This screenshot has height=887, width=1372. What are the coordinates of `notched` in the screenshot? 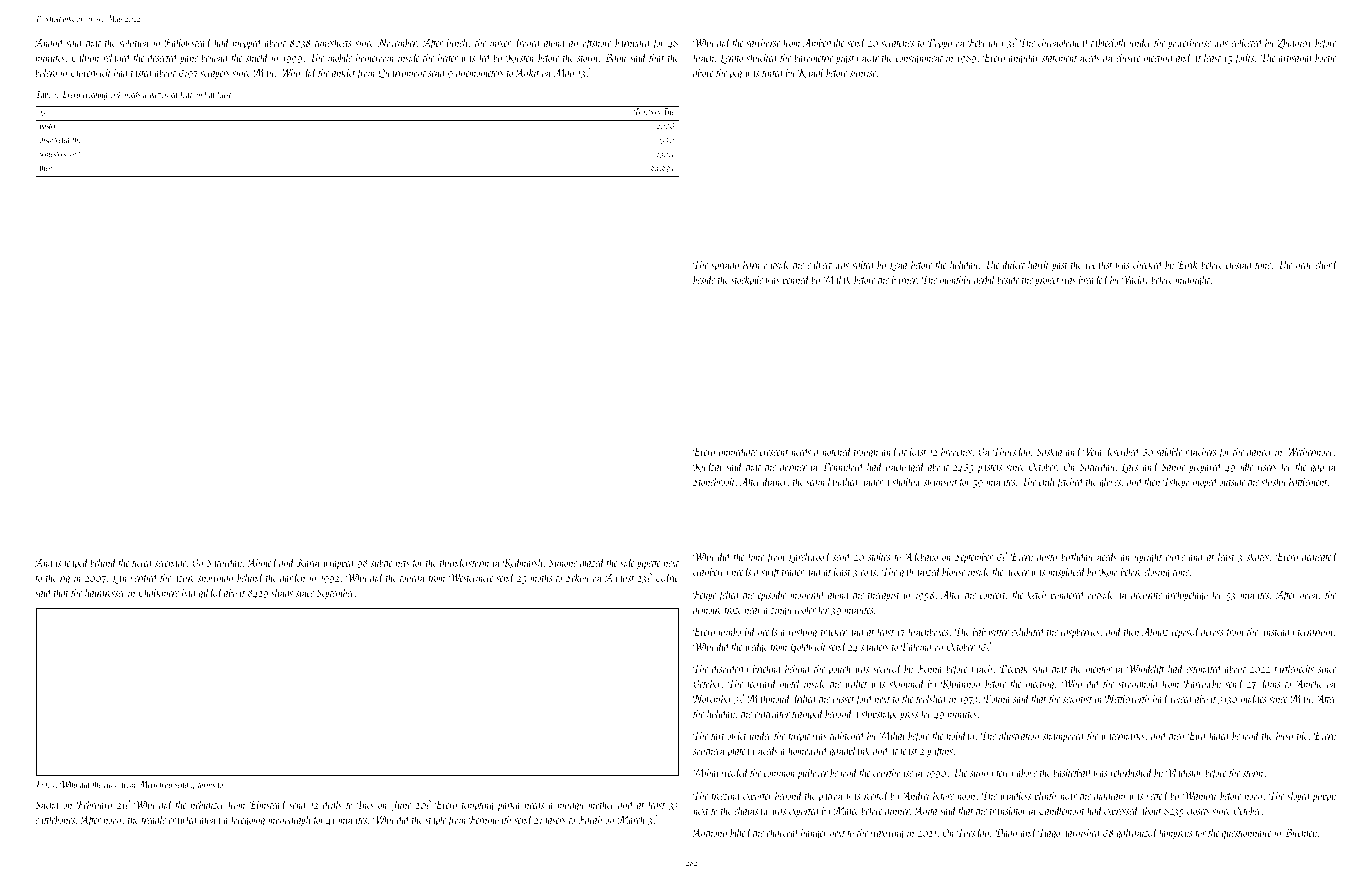 It's located at (837, 451).
